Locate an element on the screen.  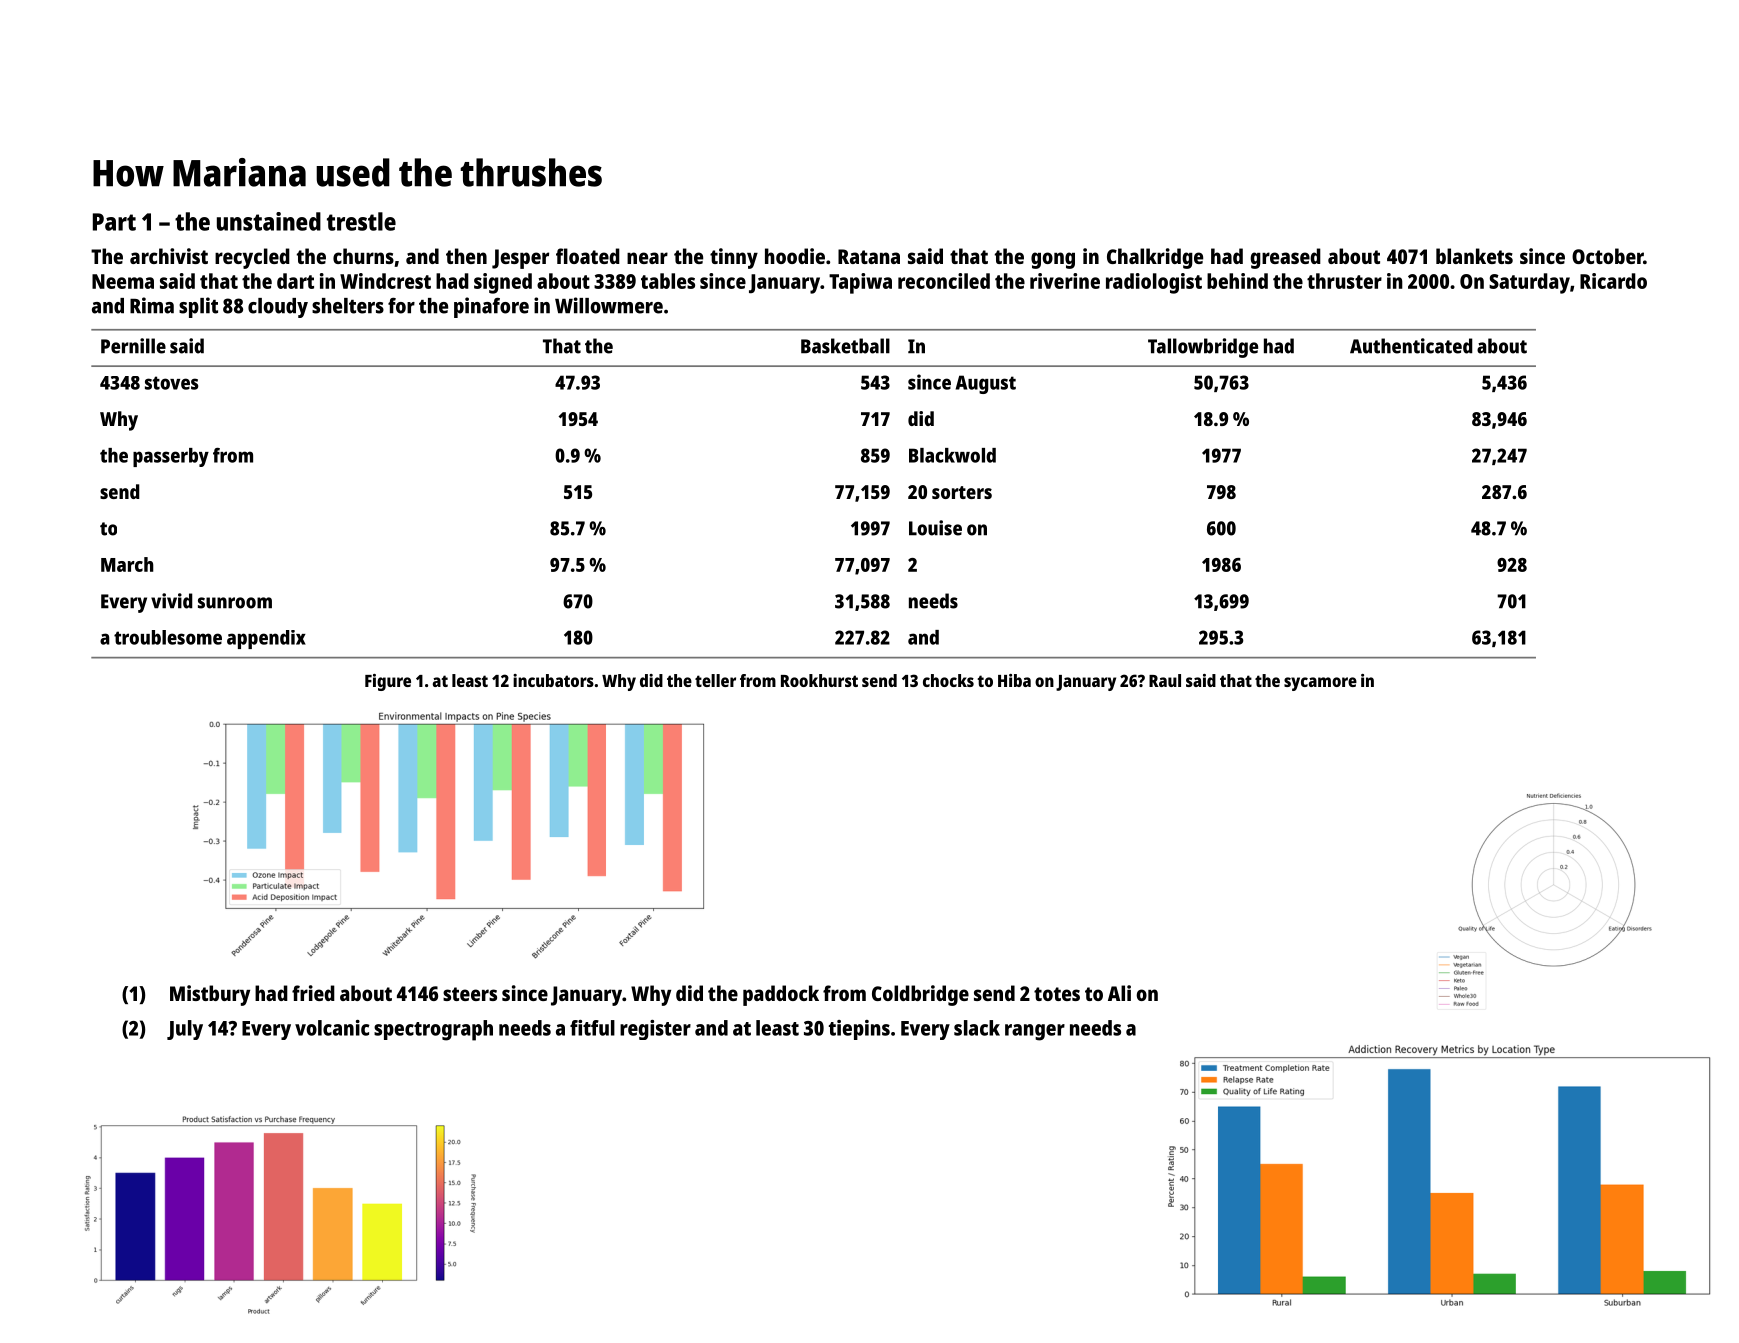
Hiba is located at coordinates (1014, 680).
